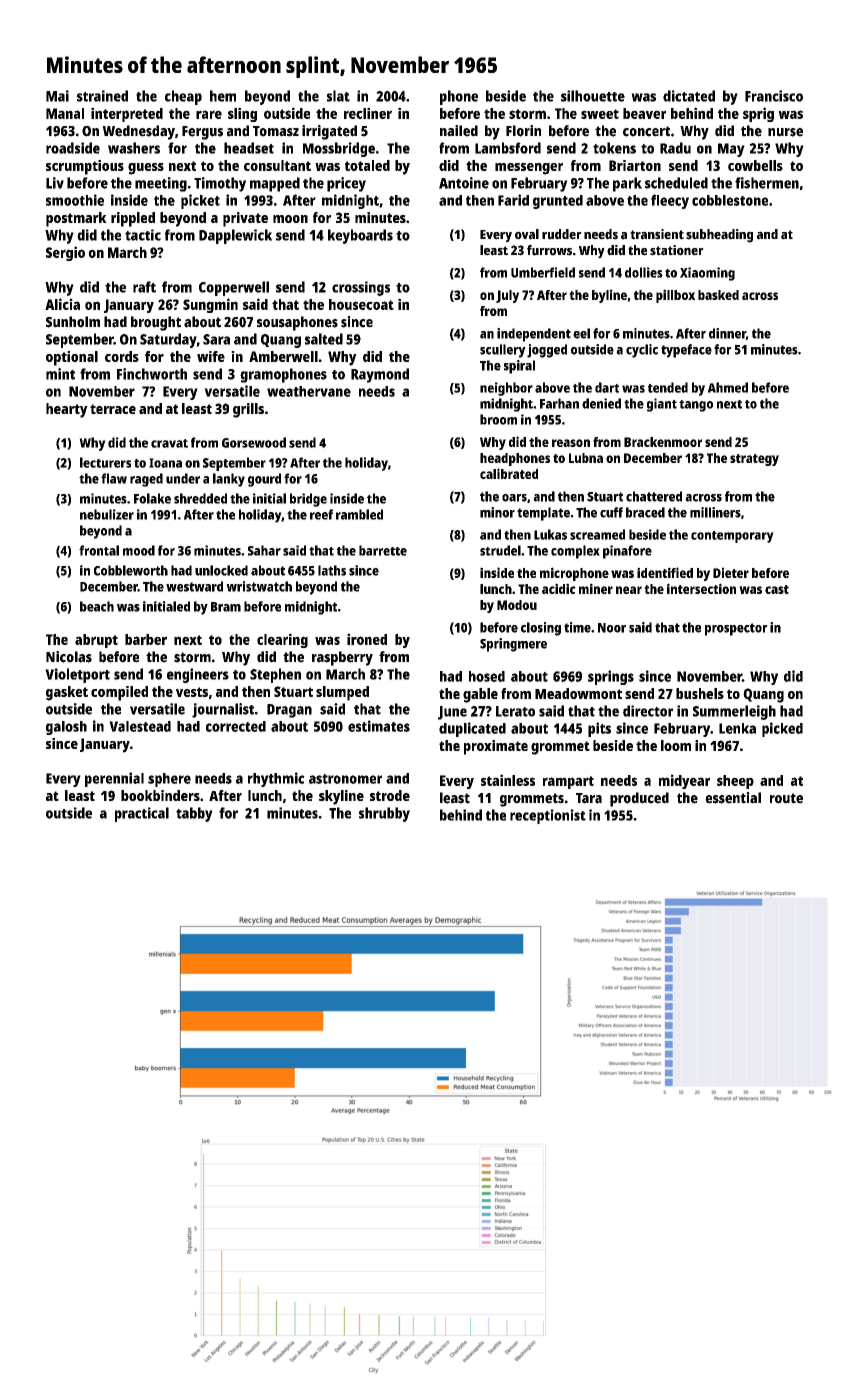  I want to click on gasket, so click(67, 693).
